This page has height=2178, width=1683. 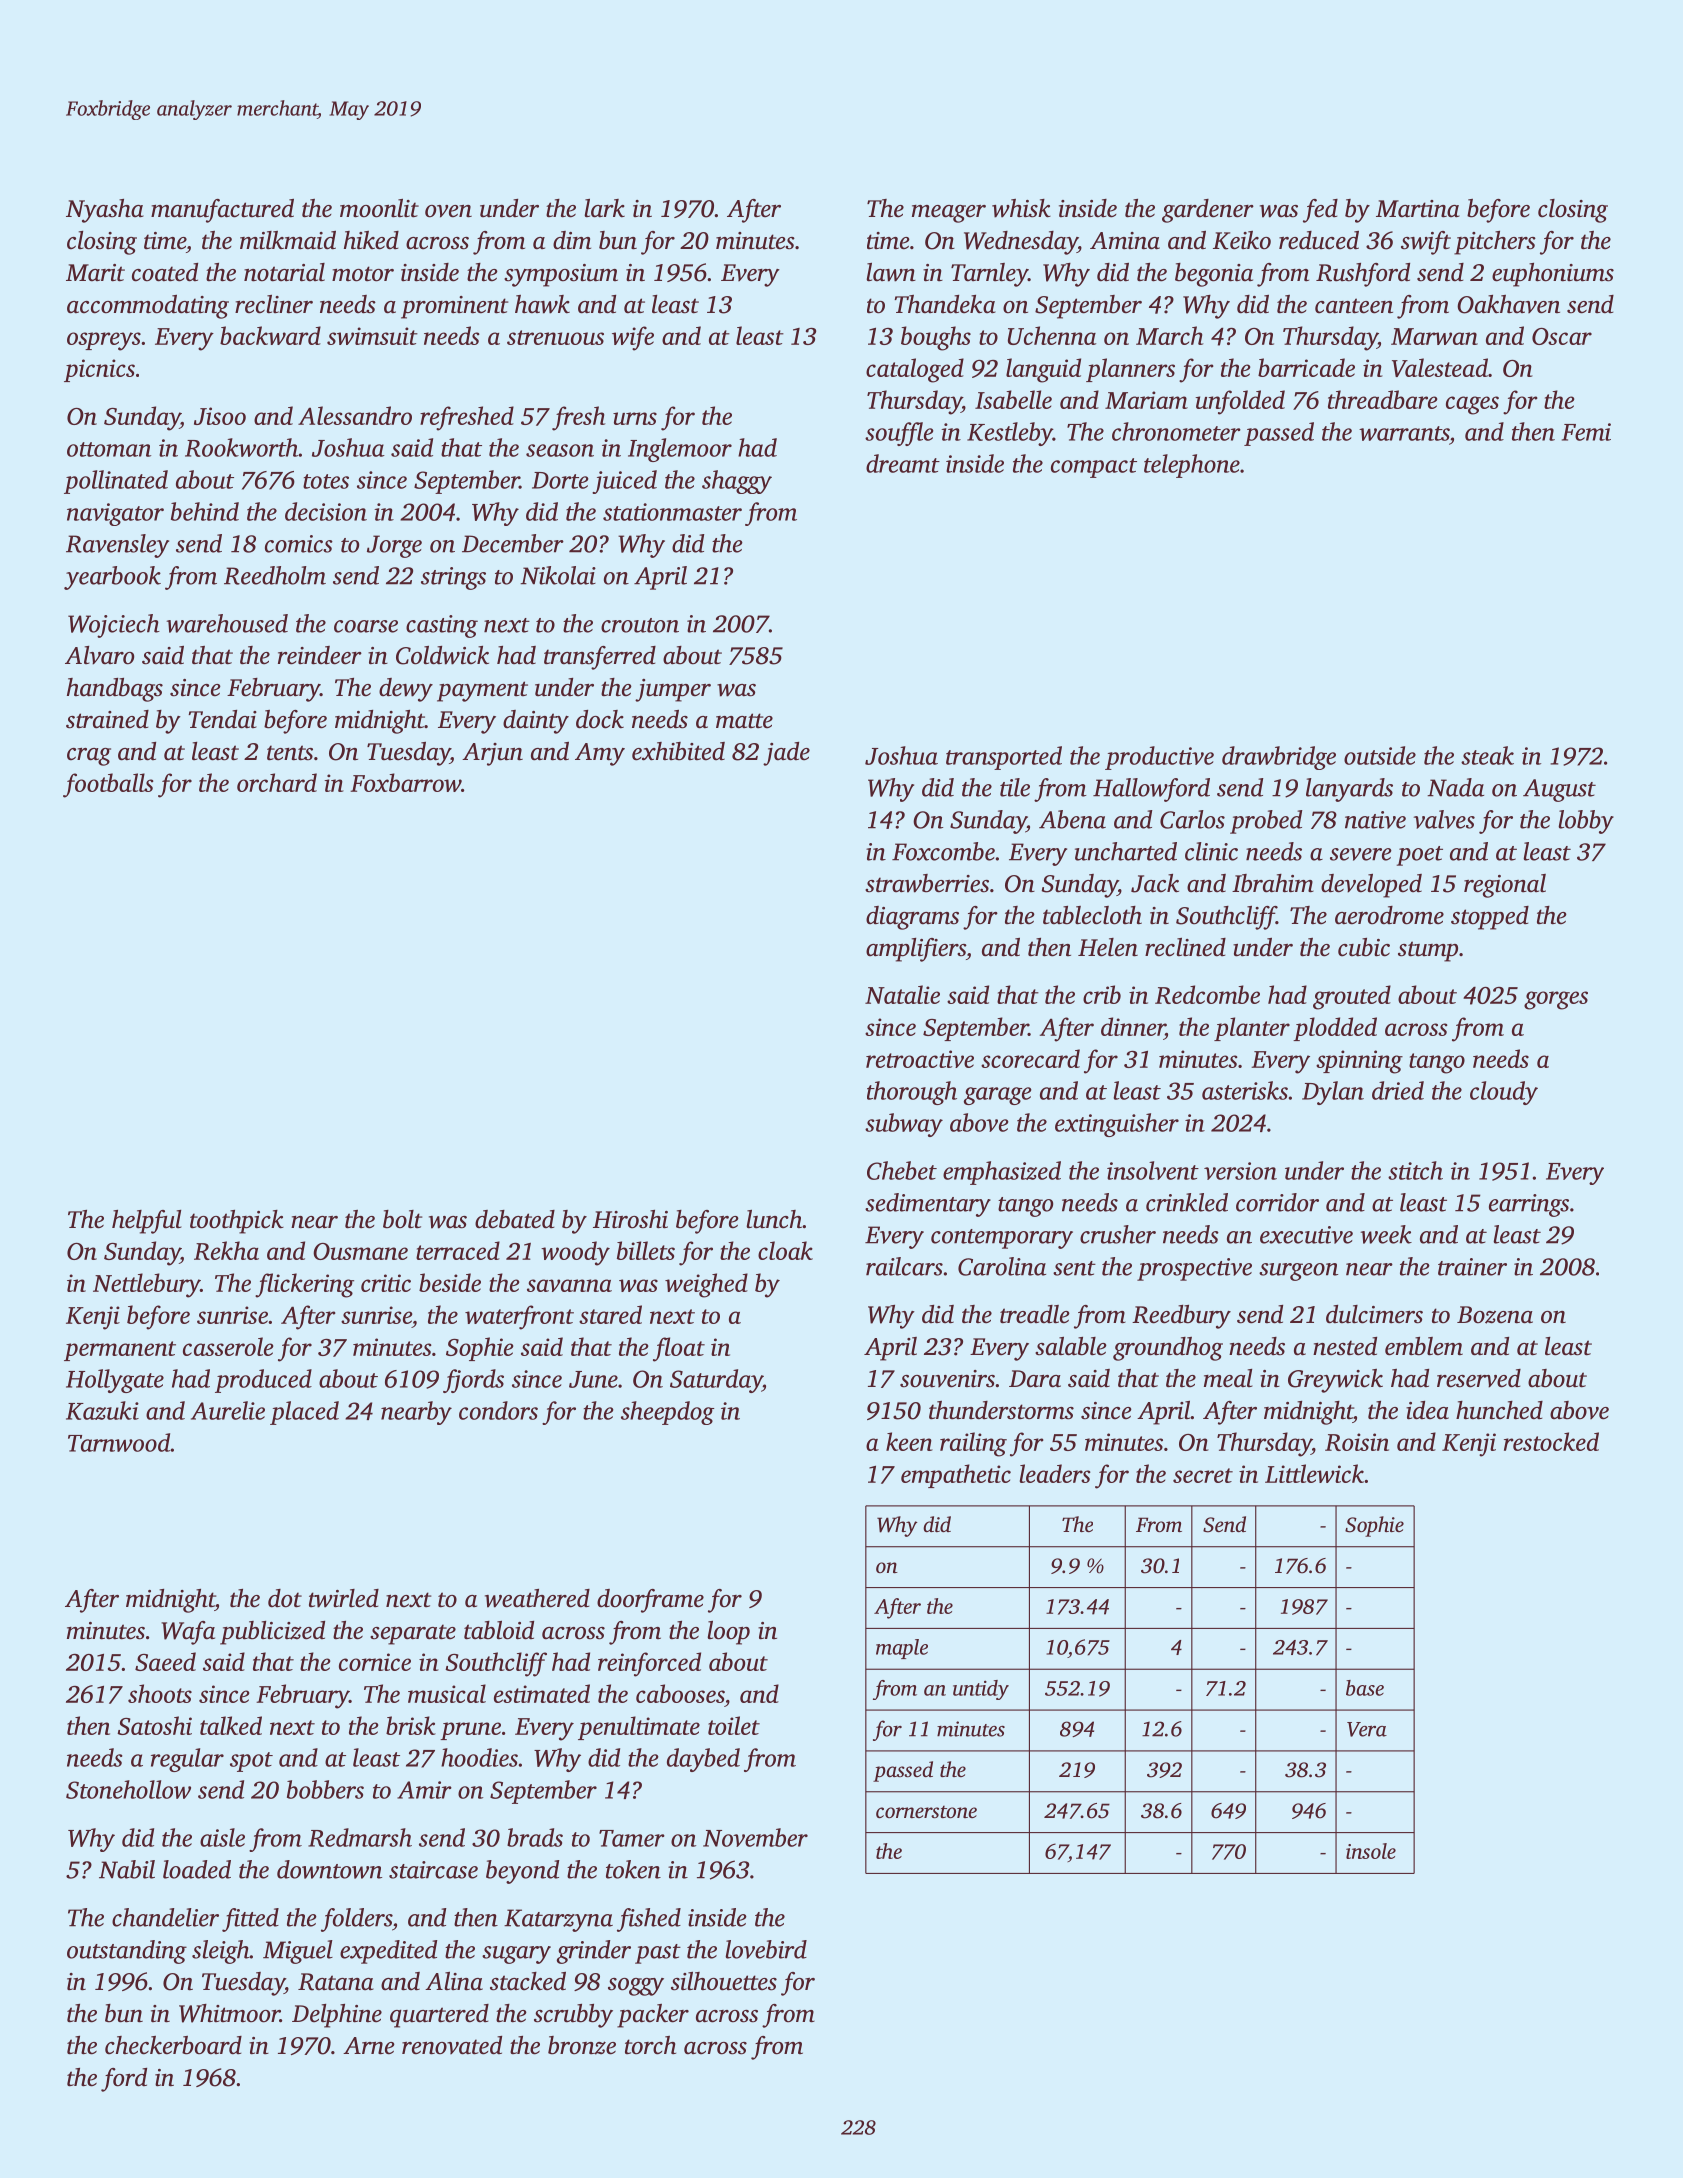 What do you see at coordinates (223, 719) in the page?
I see `Tendai` at bounding box center [223, 719].
